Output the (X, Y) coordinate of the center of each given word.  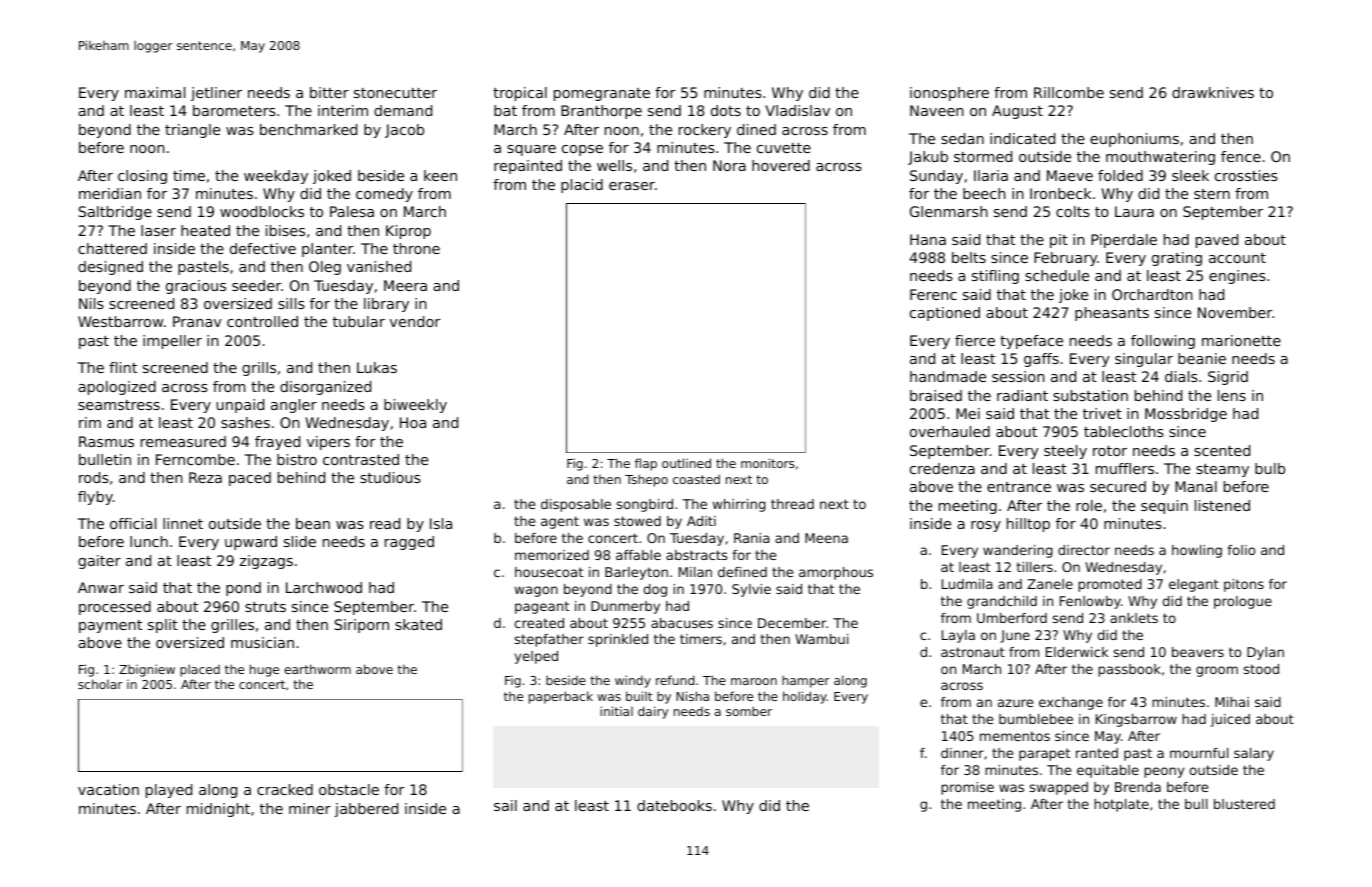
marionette (1241, 340)
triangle (192, 131)
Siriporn (362, 626)
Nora (729, 165)
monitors (768, 463)
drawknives (1213, 92)
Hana (928, 239)
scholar (100, 684)
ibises (285, 230)
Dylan (1265, 653)
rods (94, 477)
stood (1261, 669)
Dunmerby (625, 607)
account (1237, 258)
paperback (561, 697)
